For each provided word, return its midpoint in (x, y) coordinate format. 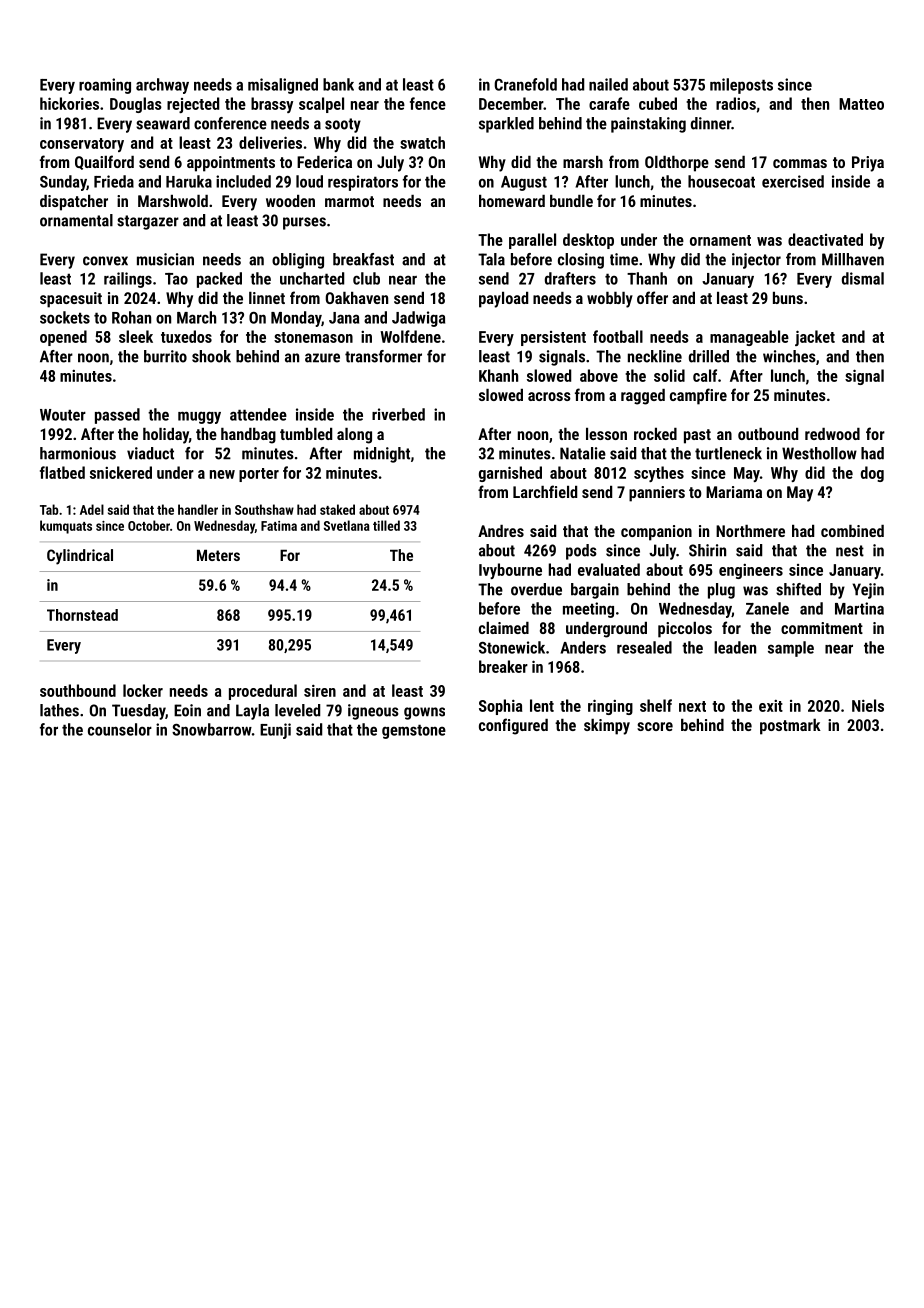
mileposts (741, 86)
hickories (69, 103)
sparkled (506, 125)
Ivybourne (510, 571)
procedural (263, 692)
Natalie (583, 453)
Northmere (750, 531)
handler (198, 509)
